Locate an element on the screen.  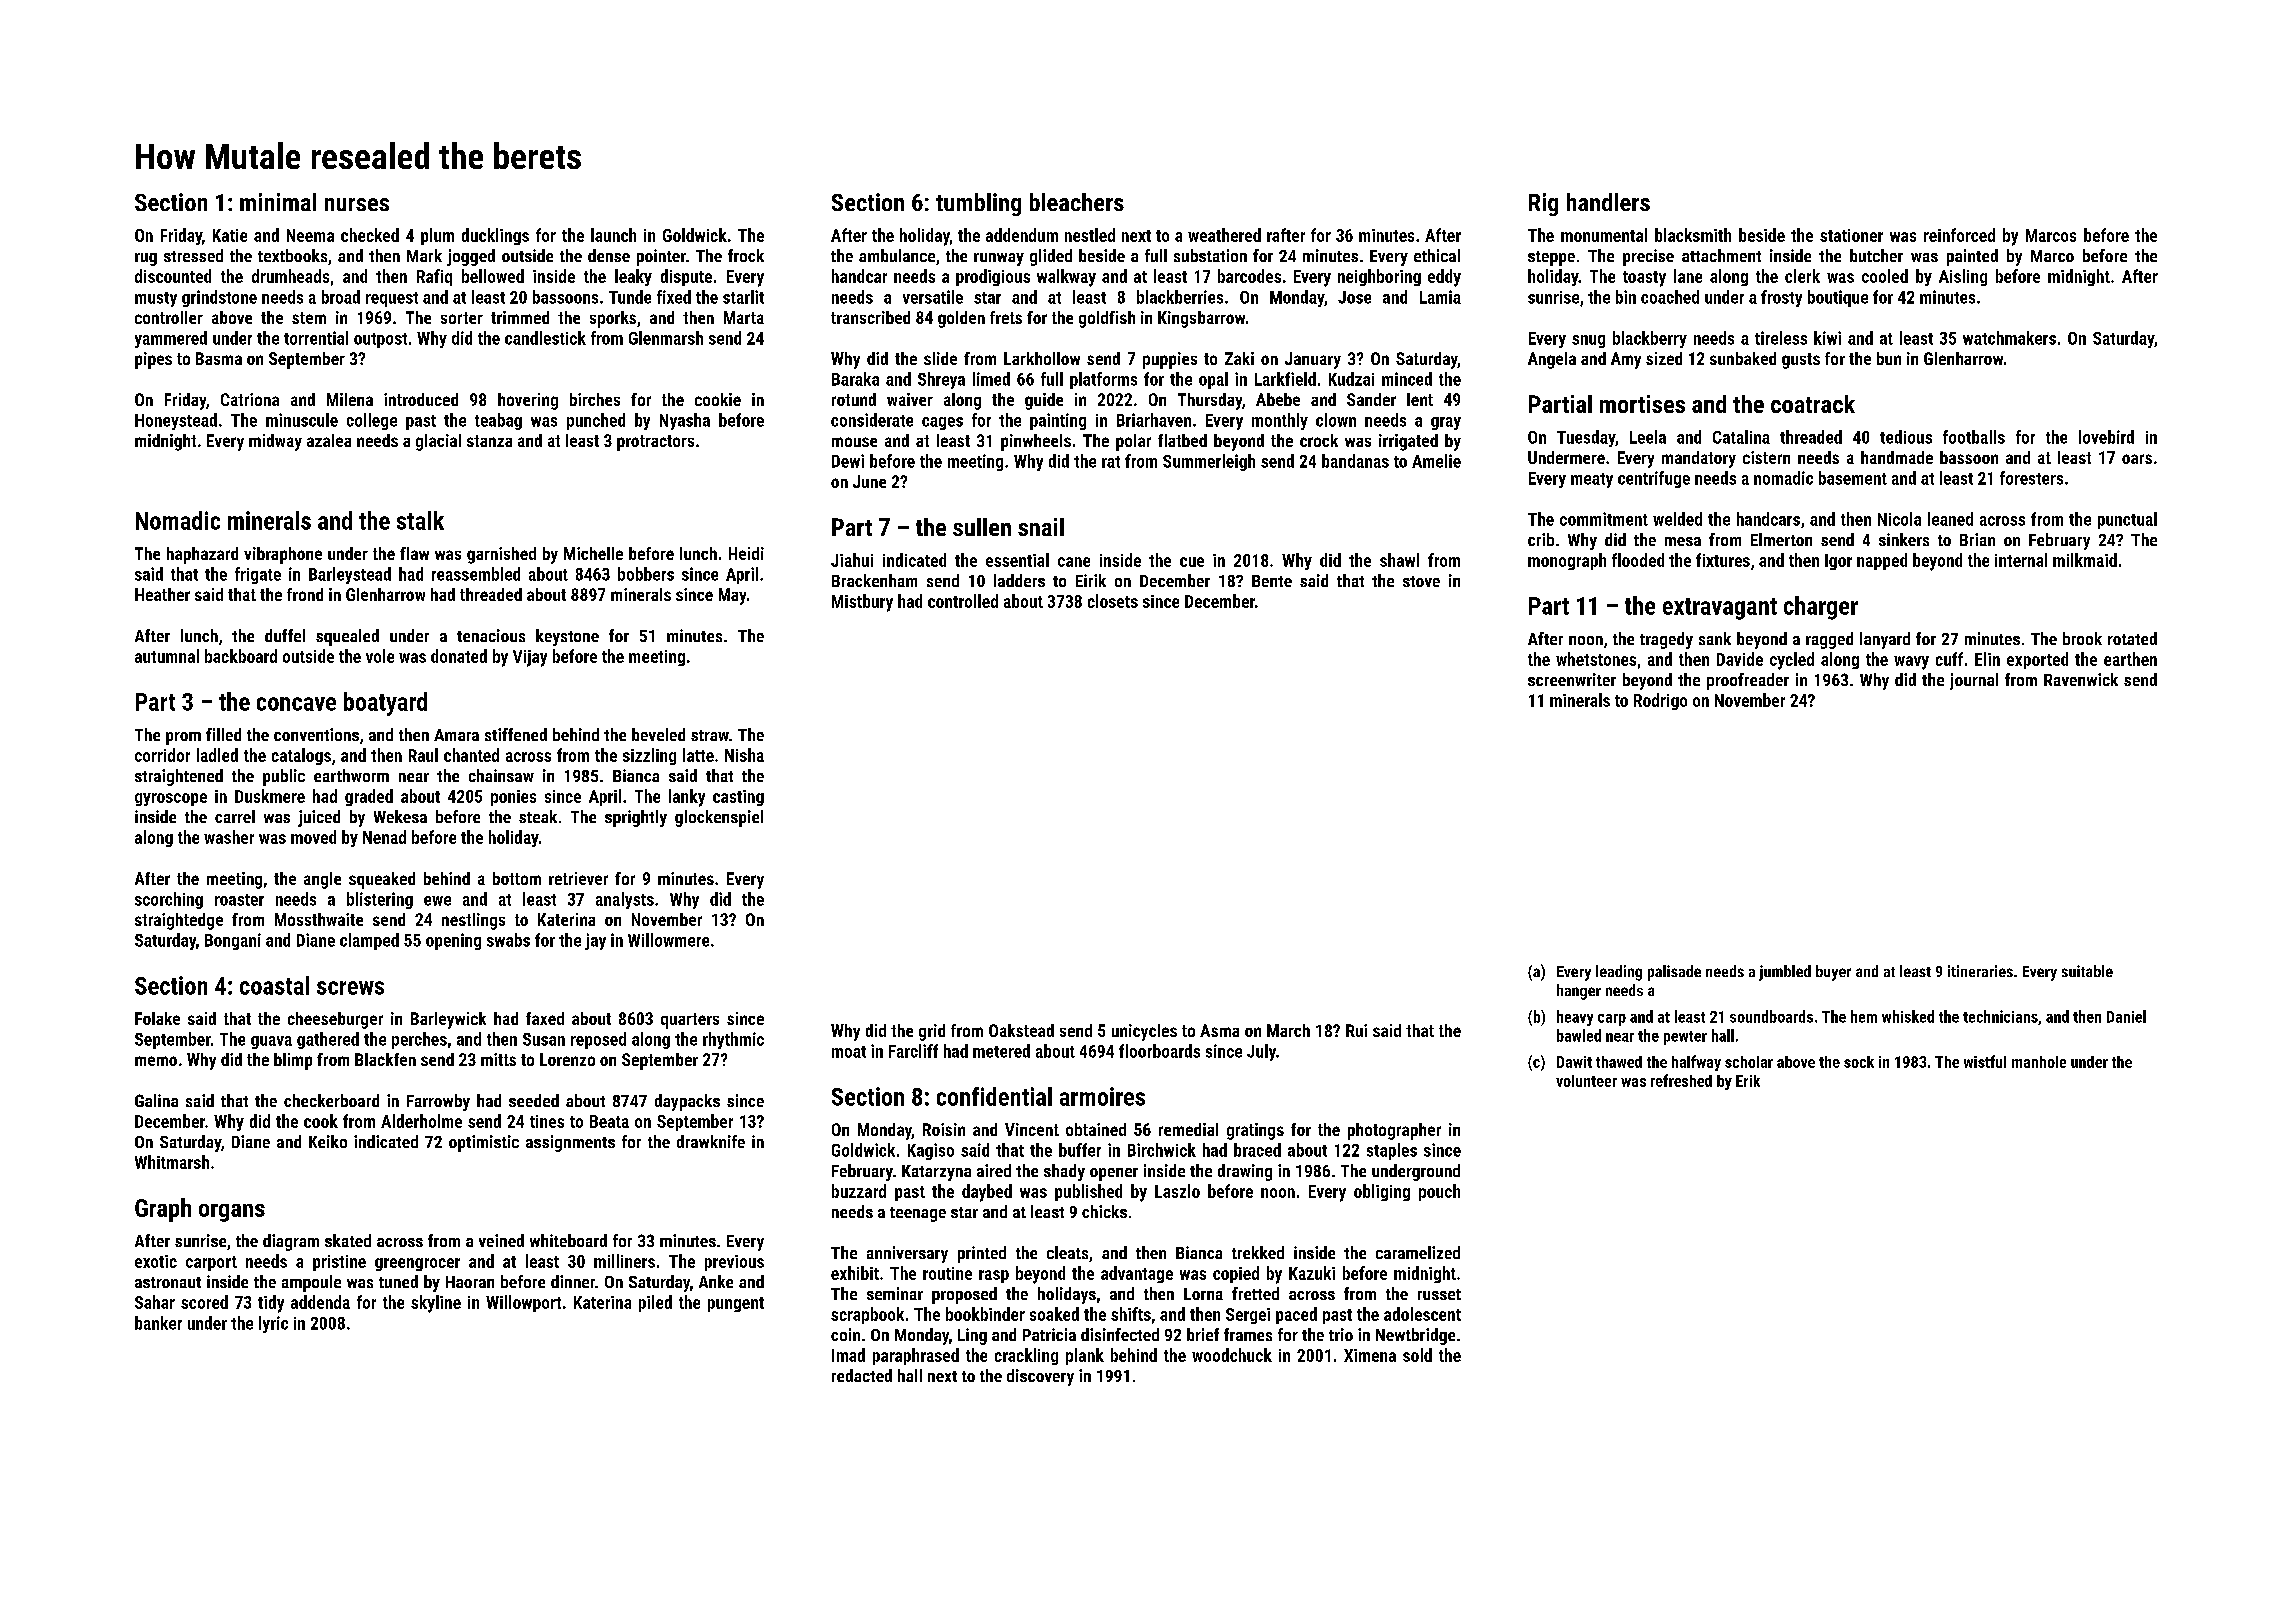
ambulance is located at coordinates (897, 255).
